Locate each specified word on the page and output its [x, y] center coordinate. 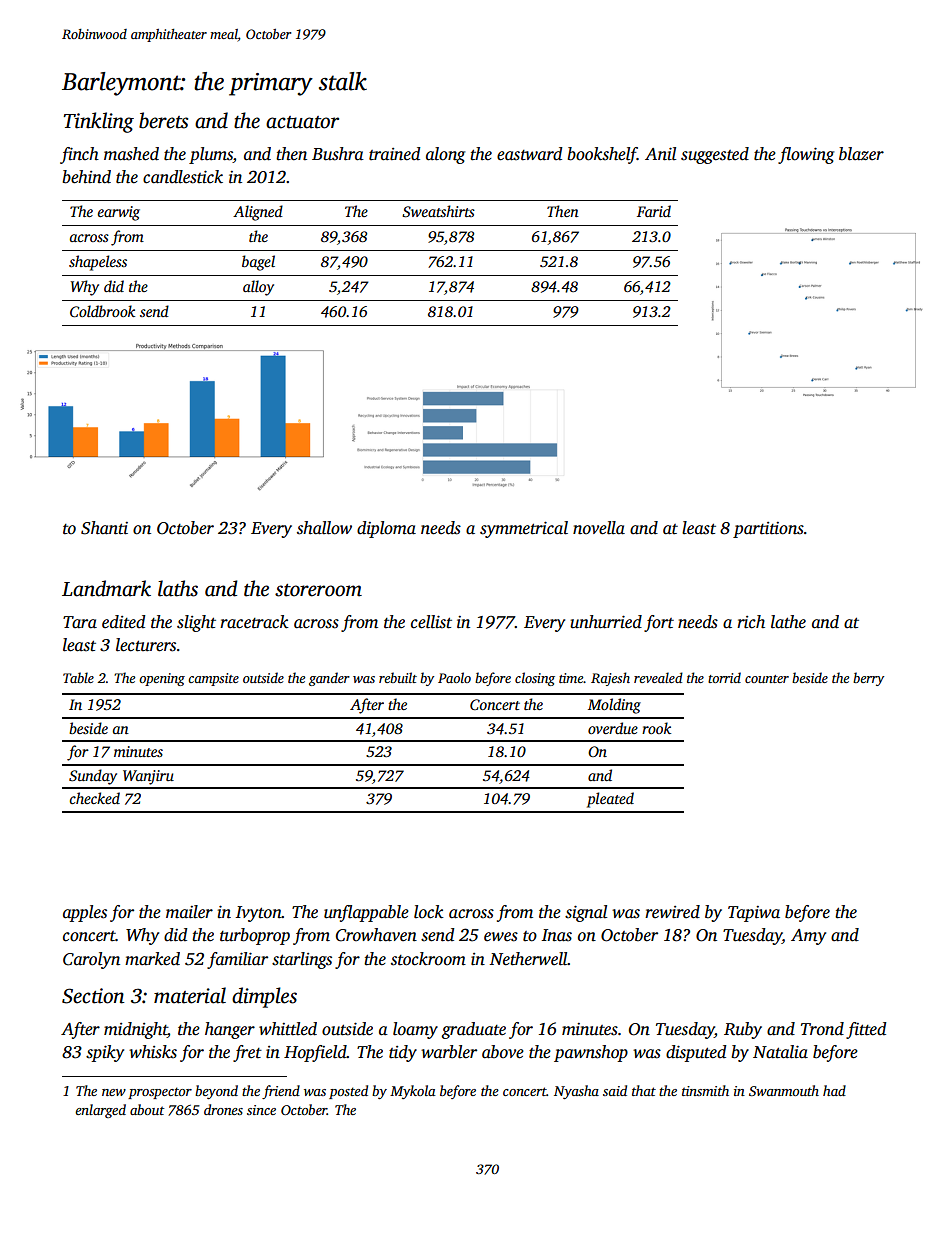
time [571, 678]
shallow [324, 528]
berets [163, 120]
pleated [610, 800]
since [261, 1110]
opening [162, 679]
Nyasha [576, 1092]
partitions [768, 530]
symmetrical [524, 529]
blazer [861, 154]
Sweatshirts [438, 211]
